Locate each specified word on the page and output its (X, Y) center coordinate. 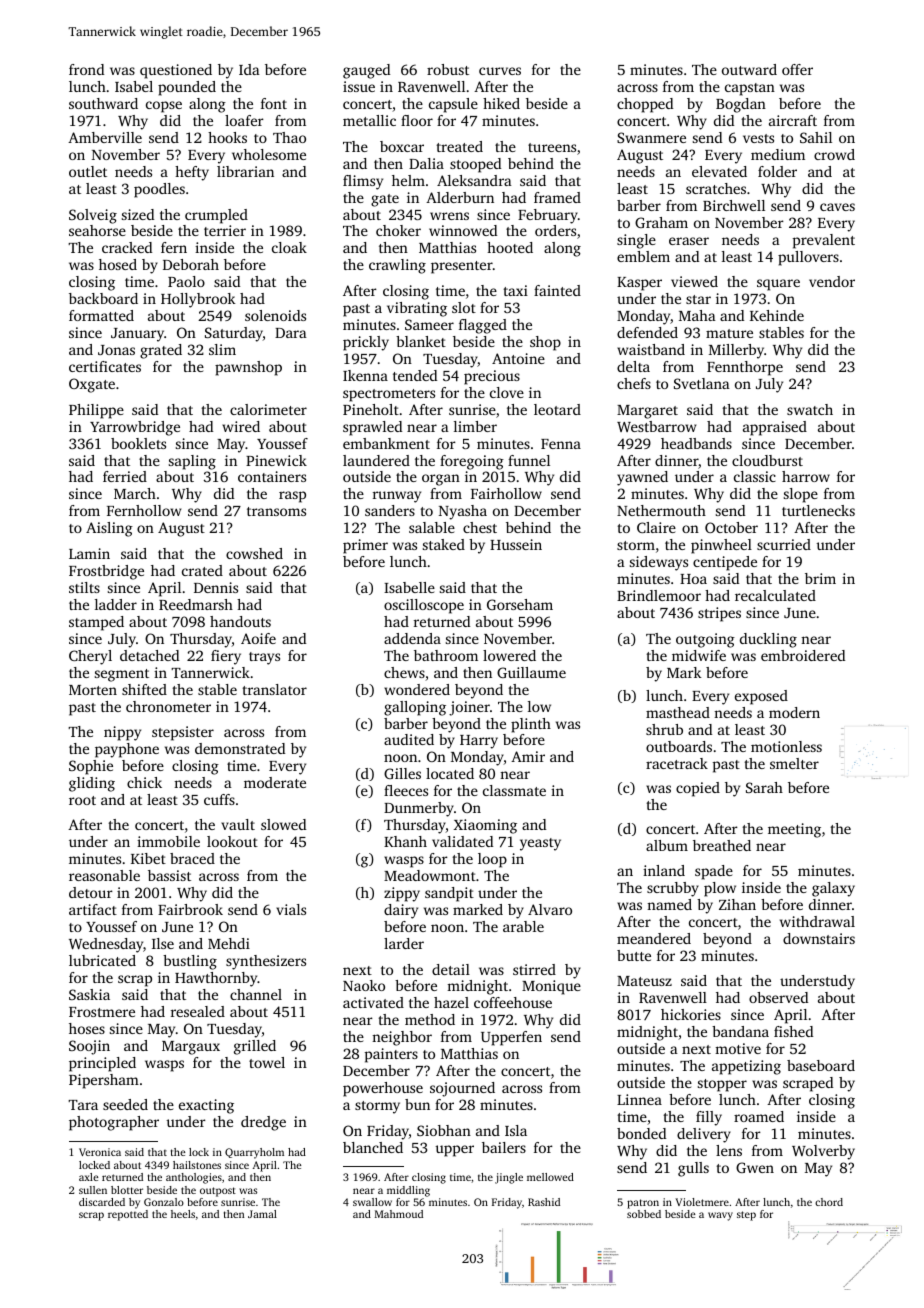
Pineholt (371, 409)
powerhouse (383, 1089)
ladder (116, 604)
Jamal (262, 1214)
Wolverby (823, 1152)
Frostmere (102, 1012)
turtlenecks (818, 510)
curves (500, 71)
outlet (88, 171)
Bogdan (741, 105)
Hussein (516, 544)
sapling (192, 462)
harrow (806, 476)
